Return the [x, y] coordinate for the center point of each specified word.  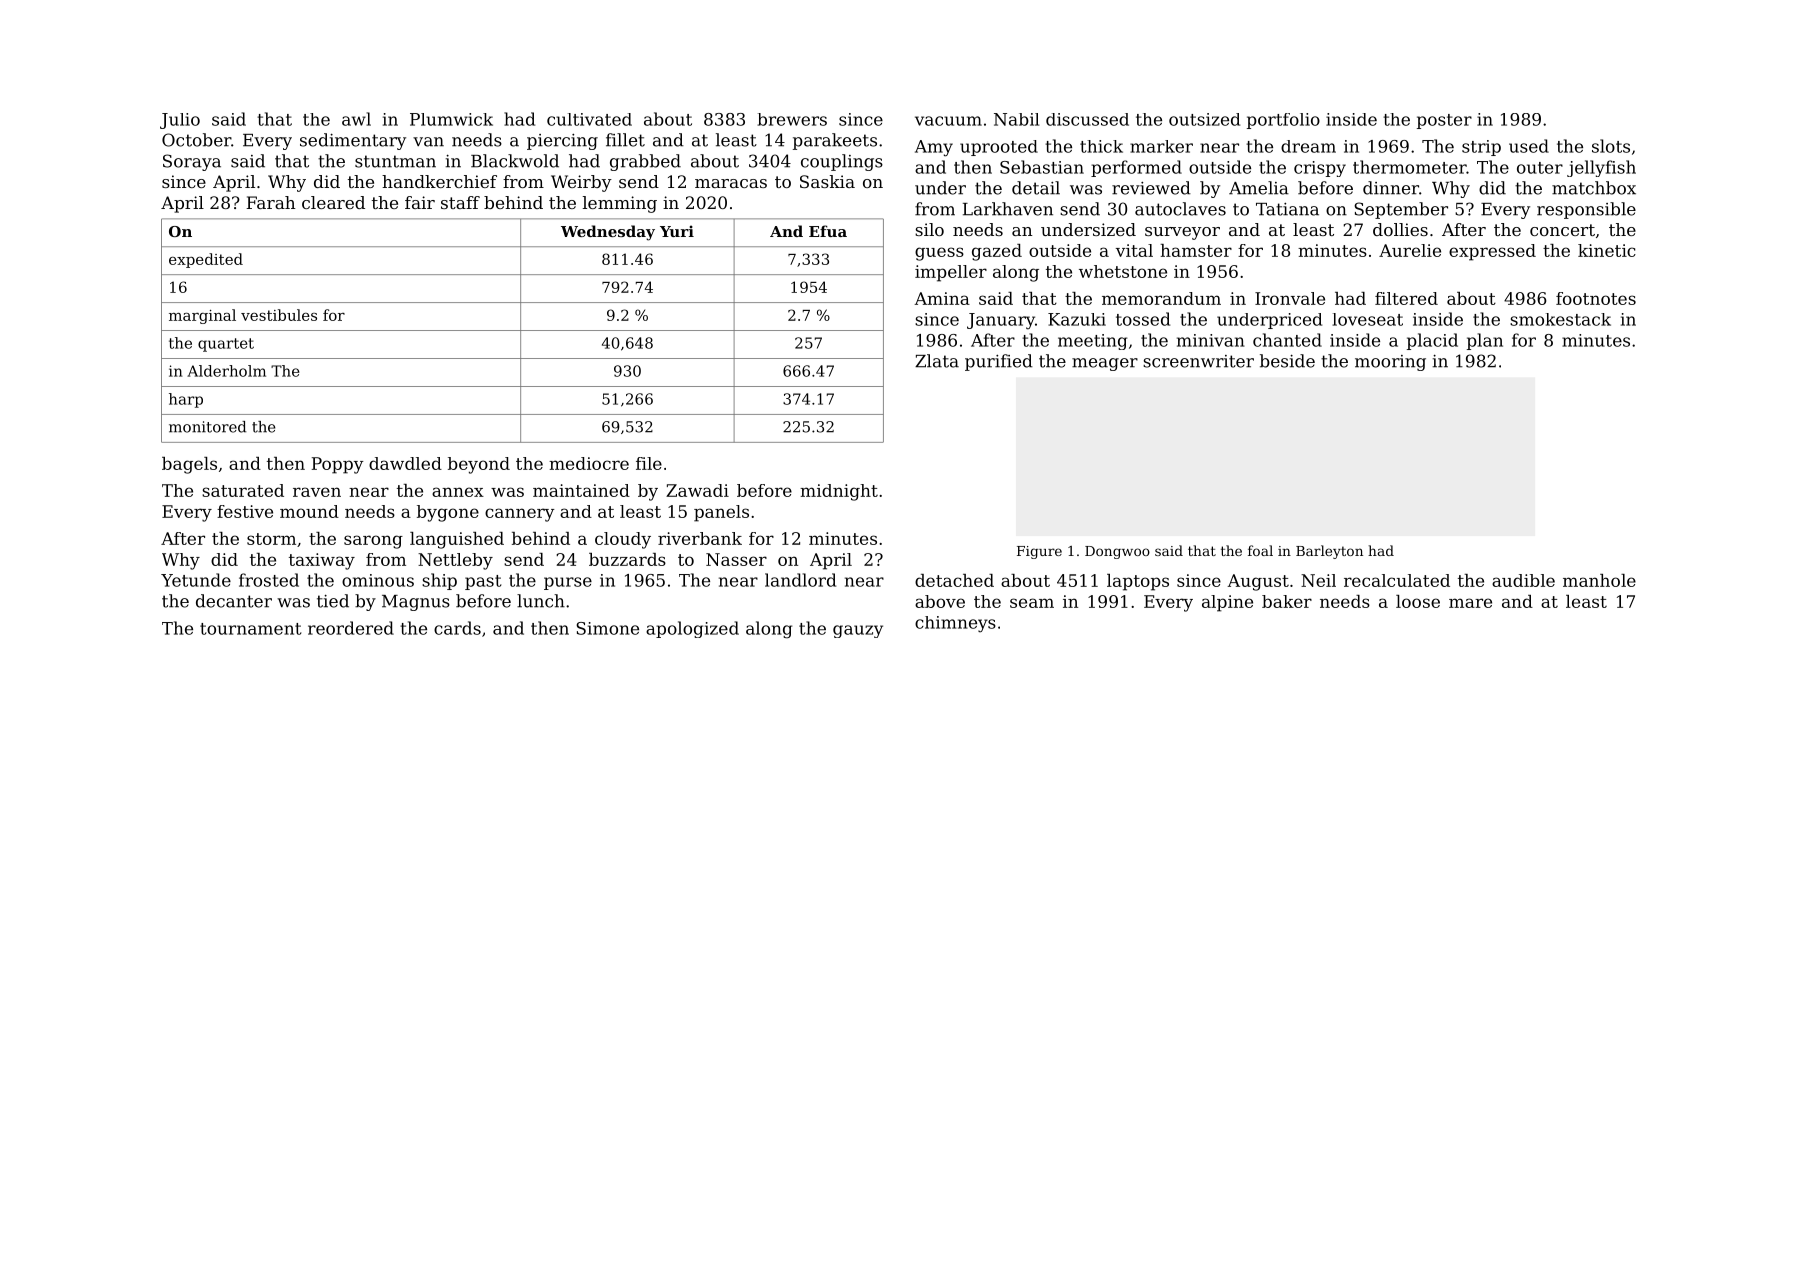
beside [1287, 361]
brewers [792, 119]
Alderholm [226, 371]
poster [1444, 121]
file [649, 463]
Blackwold [515, 161]
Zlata [937, 361]
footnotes [1596, 298]
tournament [250, 629]
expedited [206, 260]
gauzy [858, 631]
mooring [1390, 363]
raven [317, 492]
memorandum [1161, 298]
